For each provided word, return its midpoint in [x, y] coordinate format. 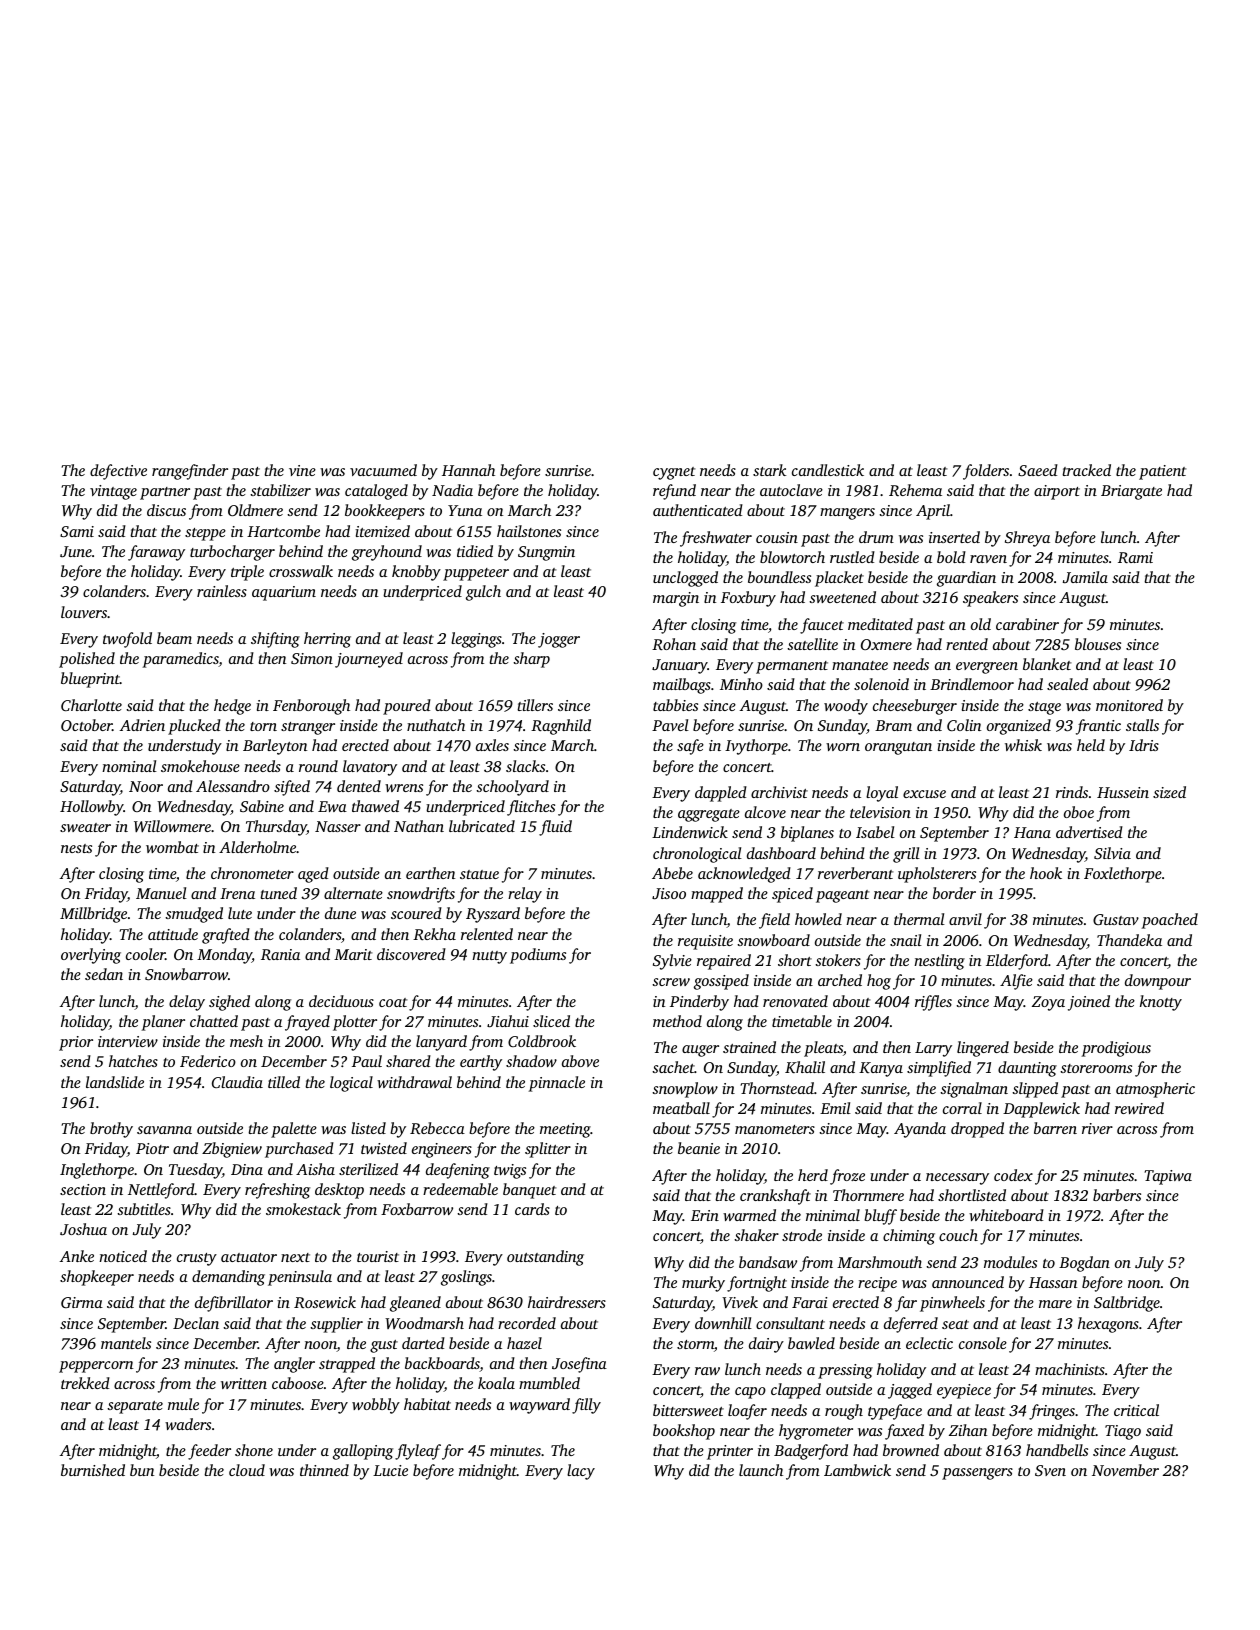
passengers [977, 1474]
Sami [77, 531]
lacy [581, 1472]
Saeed [1038, 470]
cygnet [674, 473]
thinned [324, 1470]
